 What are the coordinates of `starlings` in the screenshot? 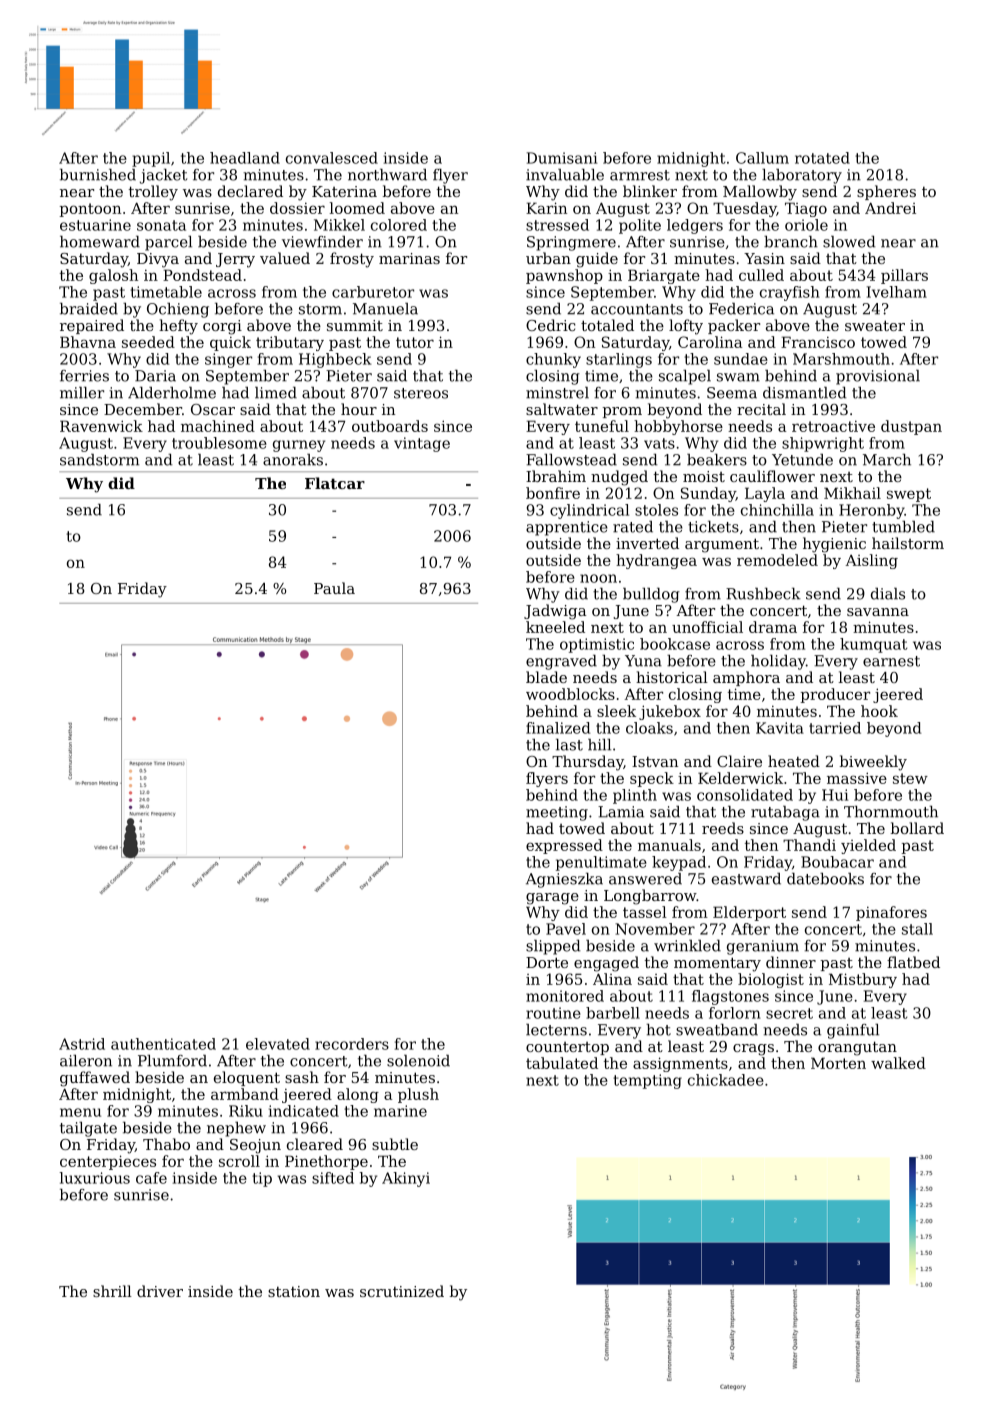 It's located at (619, 360).
